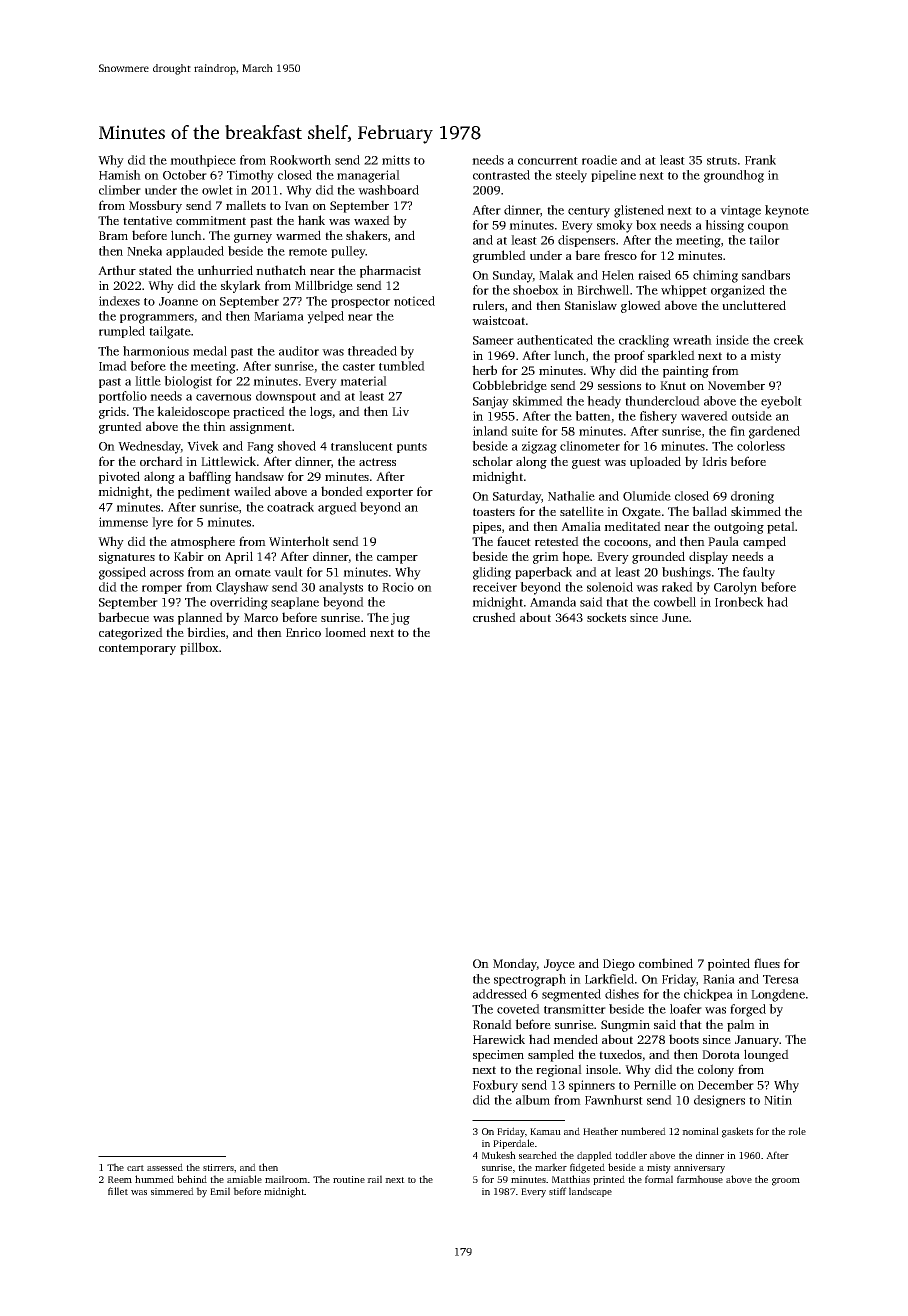  Describe the element at coordinates (390, 271) in the page. I see `pharmacist` at that location.
